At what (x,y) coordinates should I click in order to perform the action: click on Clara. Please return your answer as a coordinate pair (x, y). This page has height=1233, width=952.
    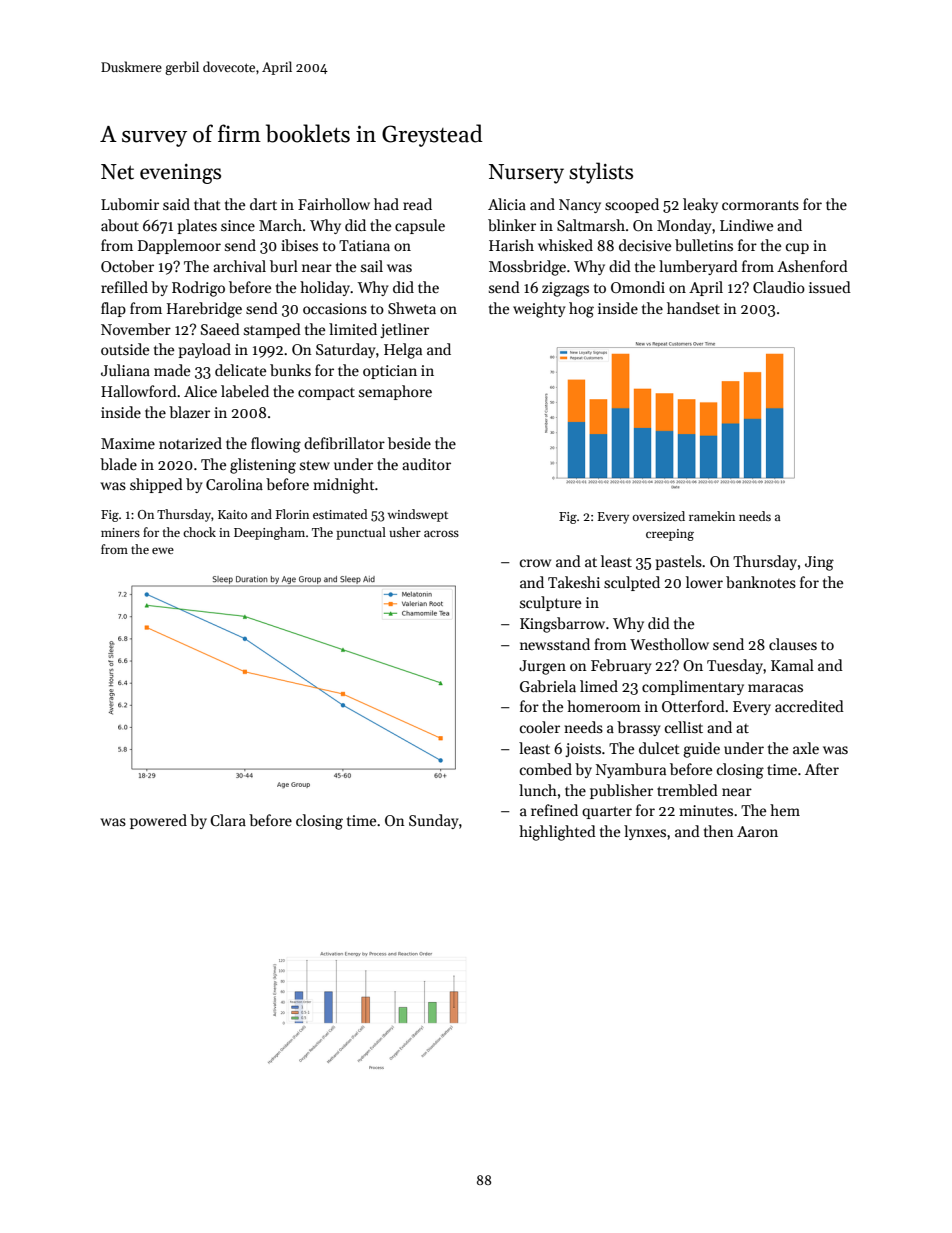
    Looking at the image, I should click on (228, 820).
